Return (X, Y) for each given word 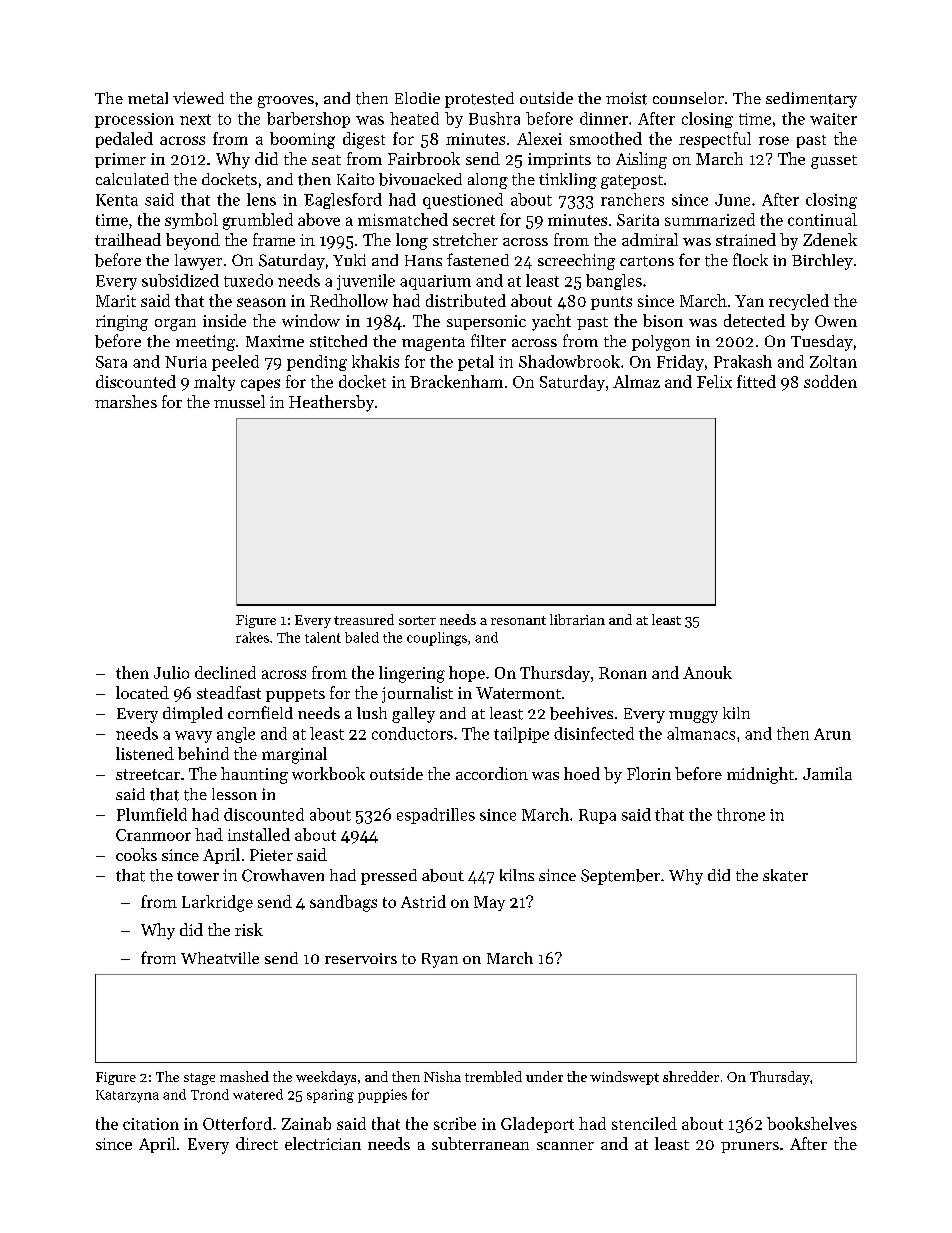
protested (479, 100)
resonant (518, 620)
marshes (126, 401)
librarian (577, 619)
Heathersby (331, 403)
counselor (688, 98)
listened (145, 753)
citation (151, 1124)
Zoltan (833, 361)
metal (148, 98)
